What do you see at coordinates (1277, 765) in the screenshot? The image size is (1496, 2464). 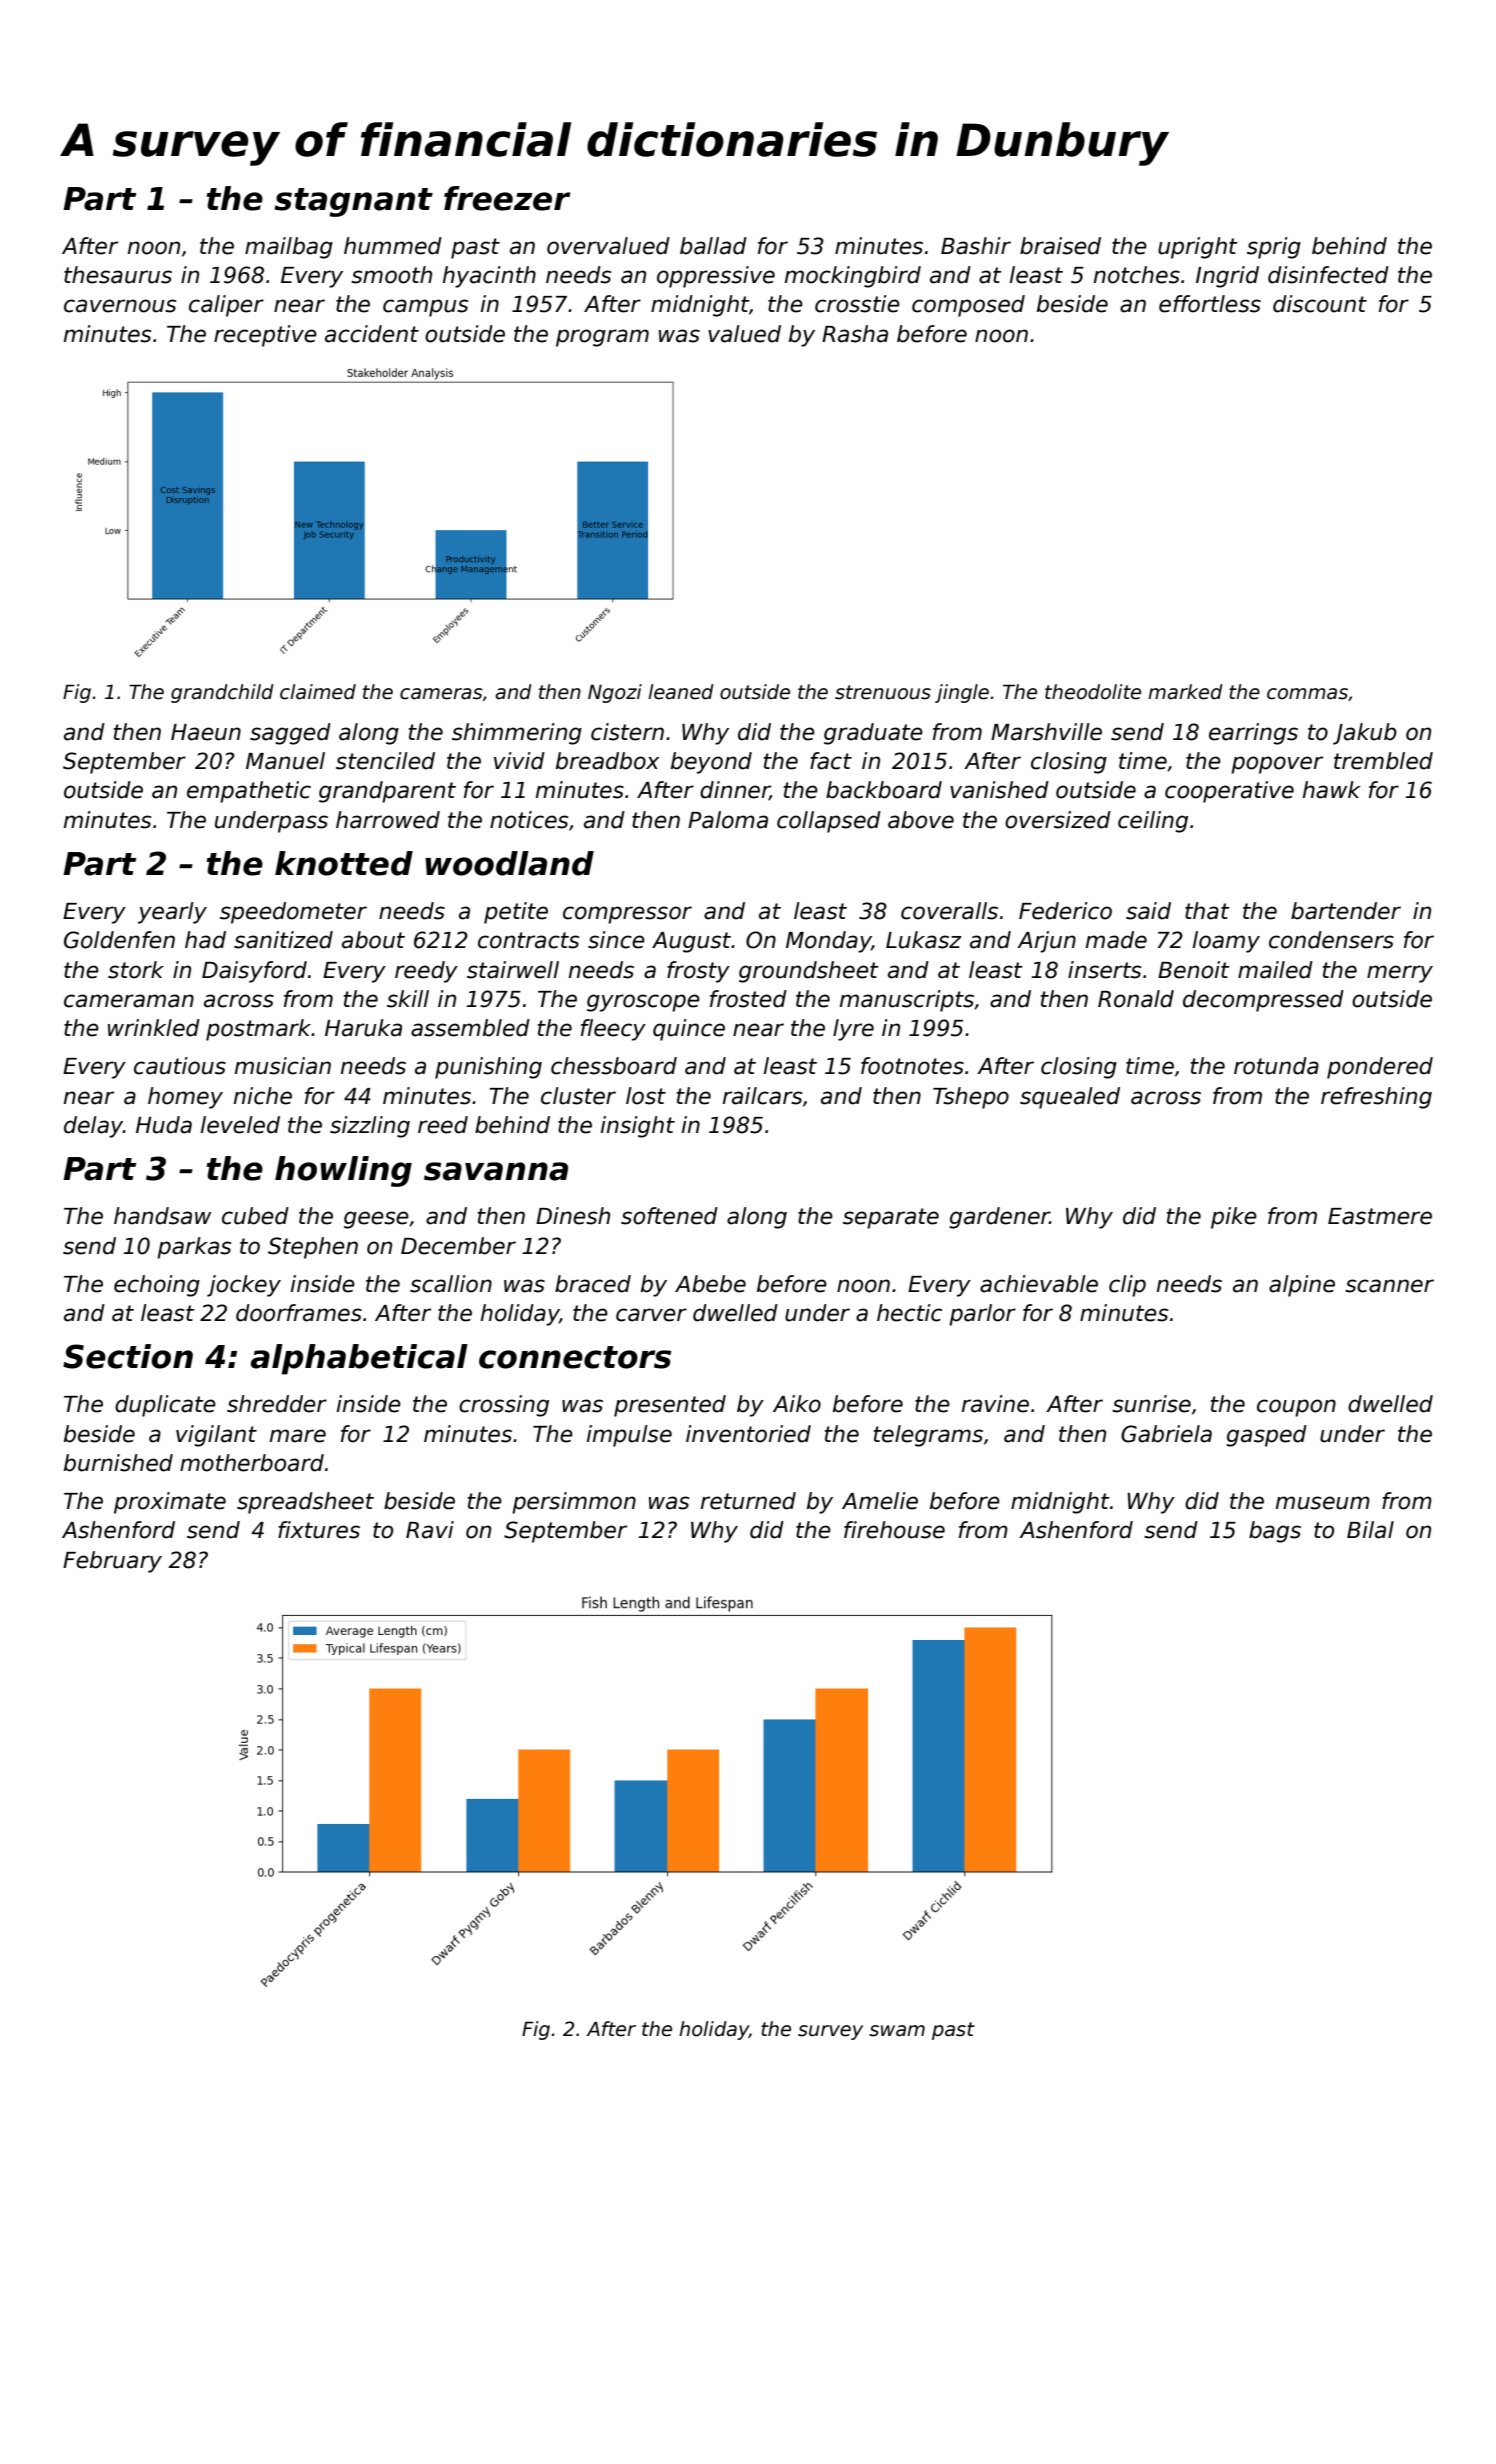 I see `popover` at bounding box center [1277, 765].
